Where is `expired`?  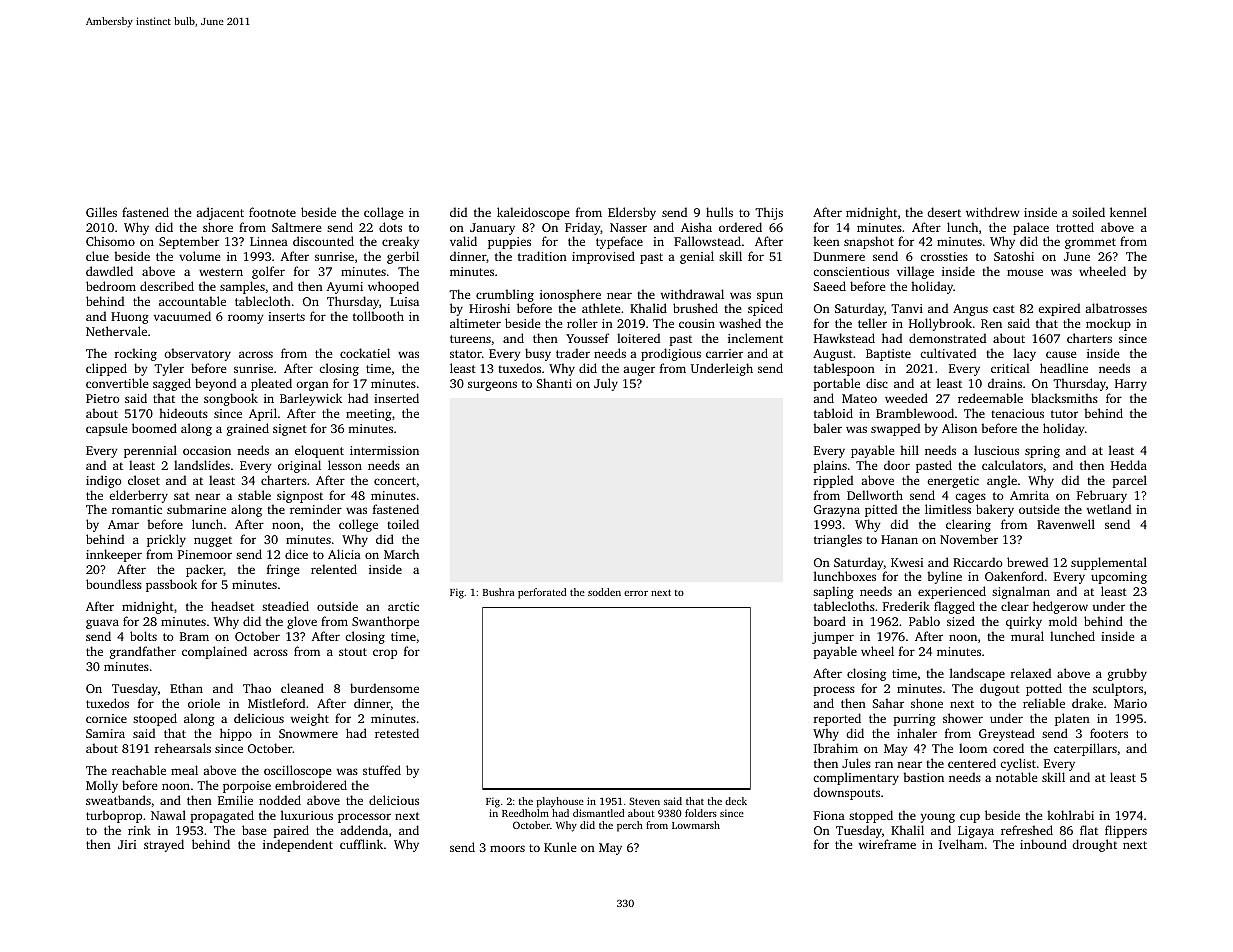 expired is located at coordinates (1059, 309).
